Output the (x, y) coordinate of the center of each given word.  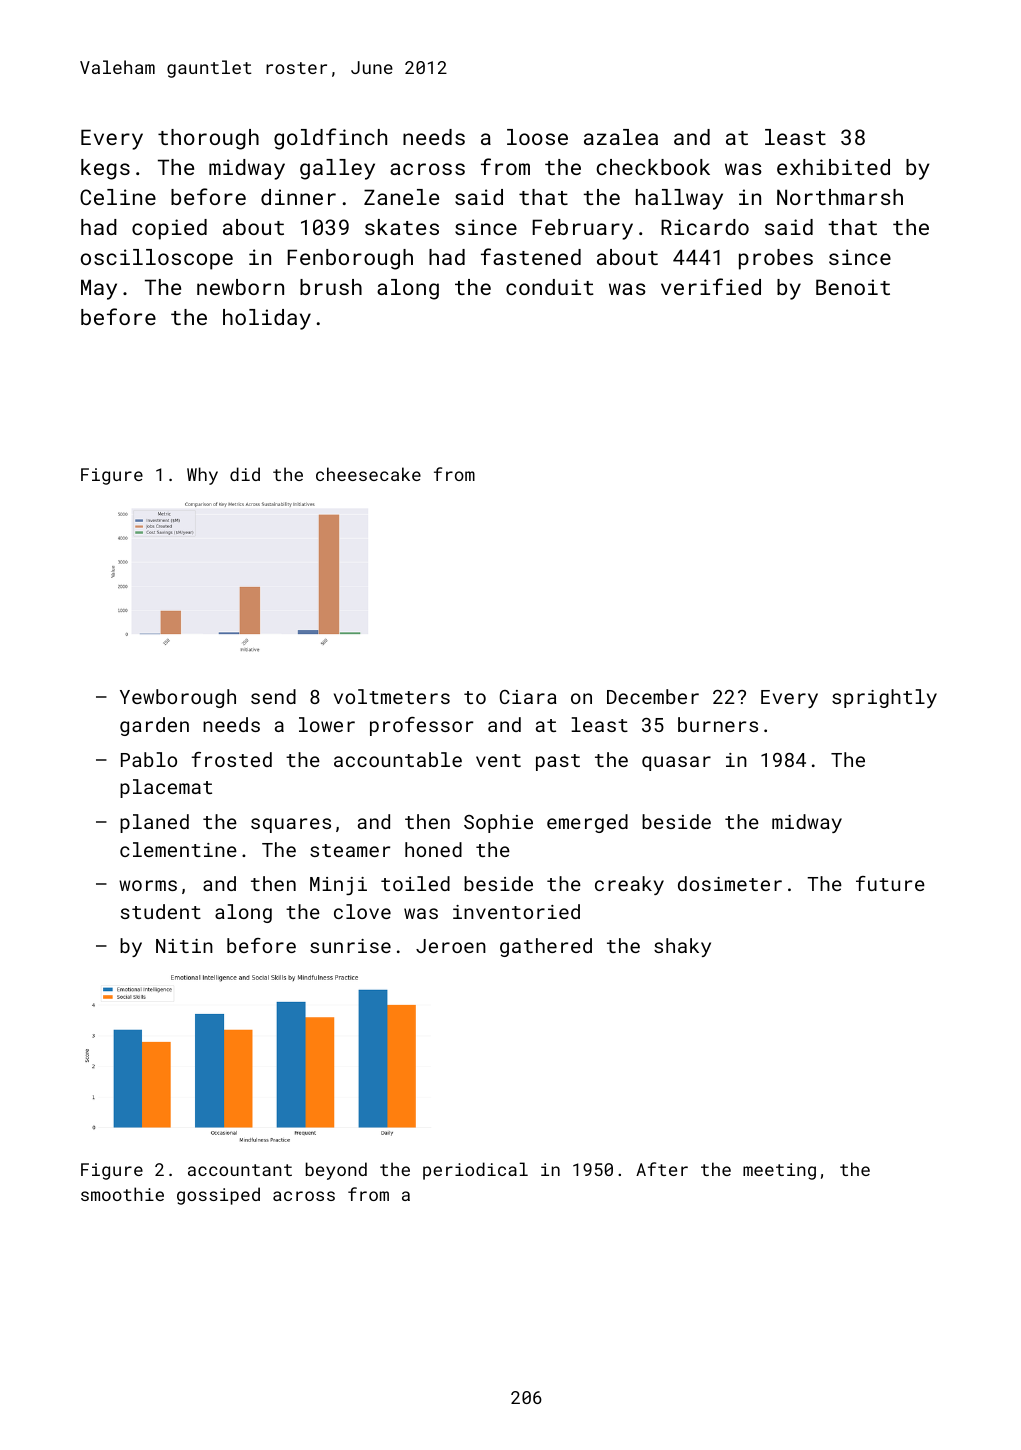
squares (291, 825)
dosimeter (730, 883)
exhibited (833, 167)
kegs (105, 169)
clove (362, 911)
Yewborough (178, 698)
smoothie (122, 1194)
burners (718, 724)
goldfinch (330, 139)
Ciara (528, 697)
